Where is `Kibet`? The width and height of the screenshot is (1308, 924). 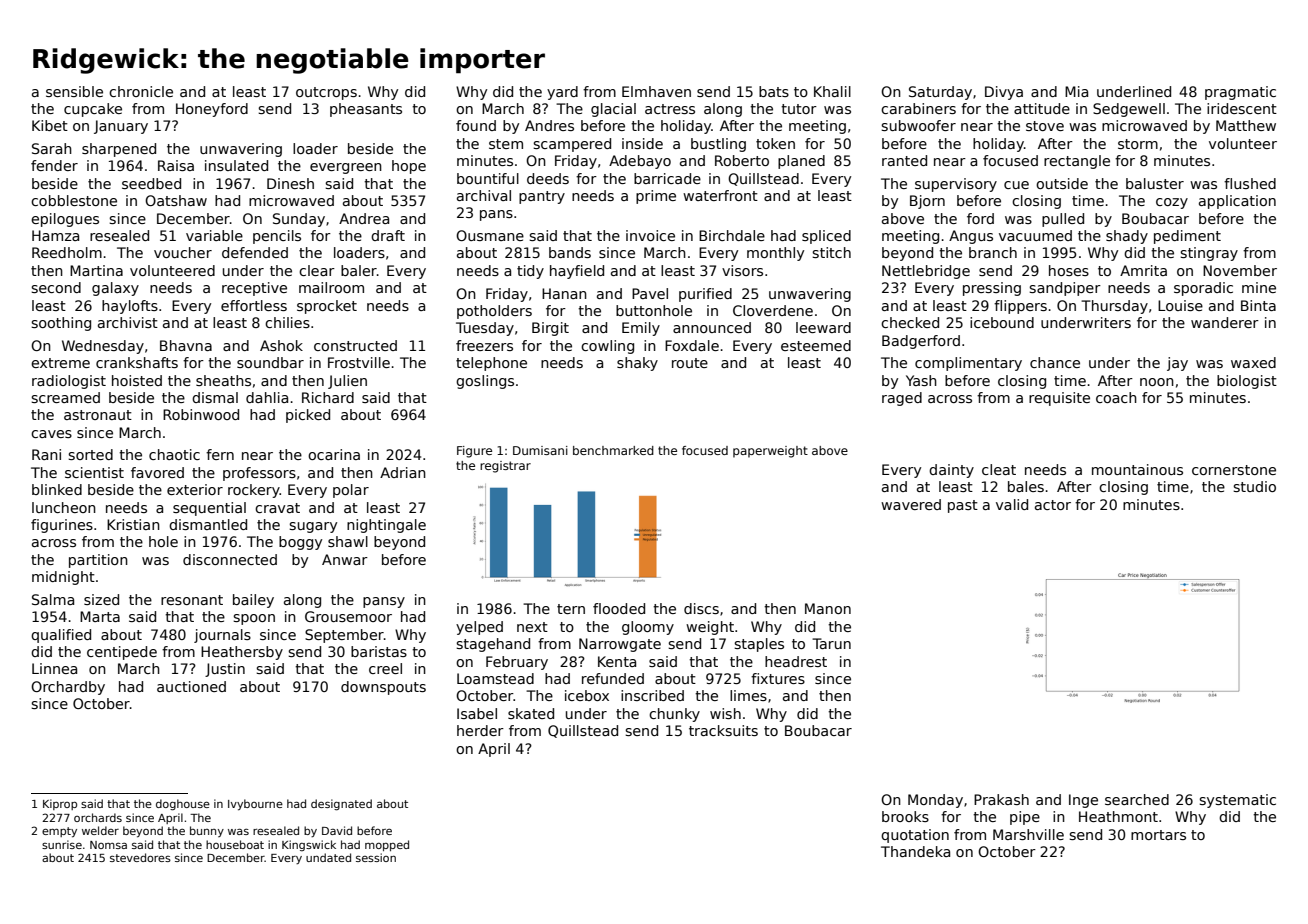 Kibet is located at coordinates (50, 125).
